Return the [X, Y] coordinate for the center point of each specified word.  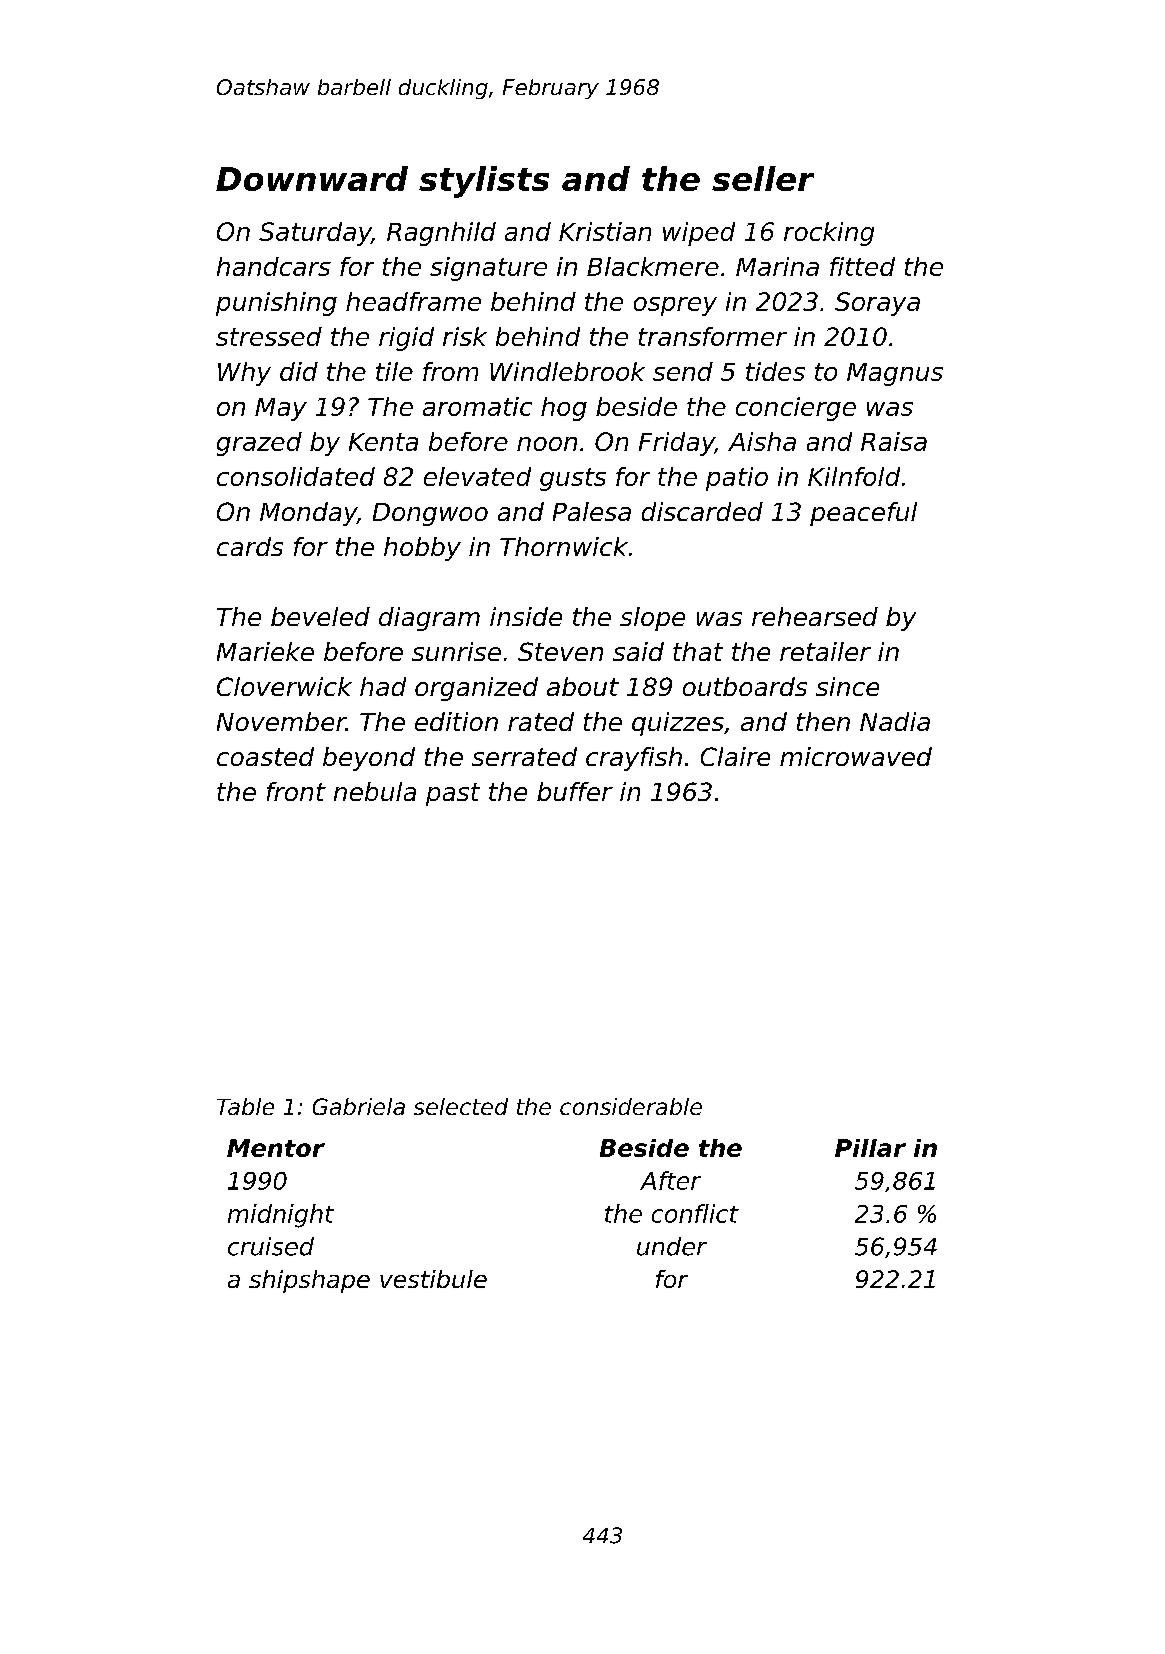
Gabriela [359, 1106]
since [847, 686]
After [670, 1180]
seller [763, 178]
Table [245, 1106]
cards [250, 546]
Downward [312, 178]
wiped [699, 234]
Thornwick [564, 546]
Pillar [870, 1148]
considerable [631, 1106]
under [672, 1246]
